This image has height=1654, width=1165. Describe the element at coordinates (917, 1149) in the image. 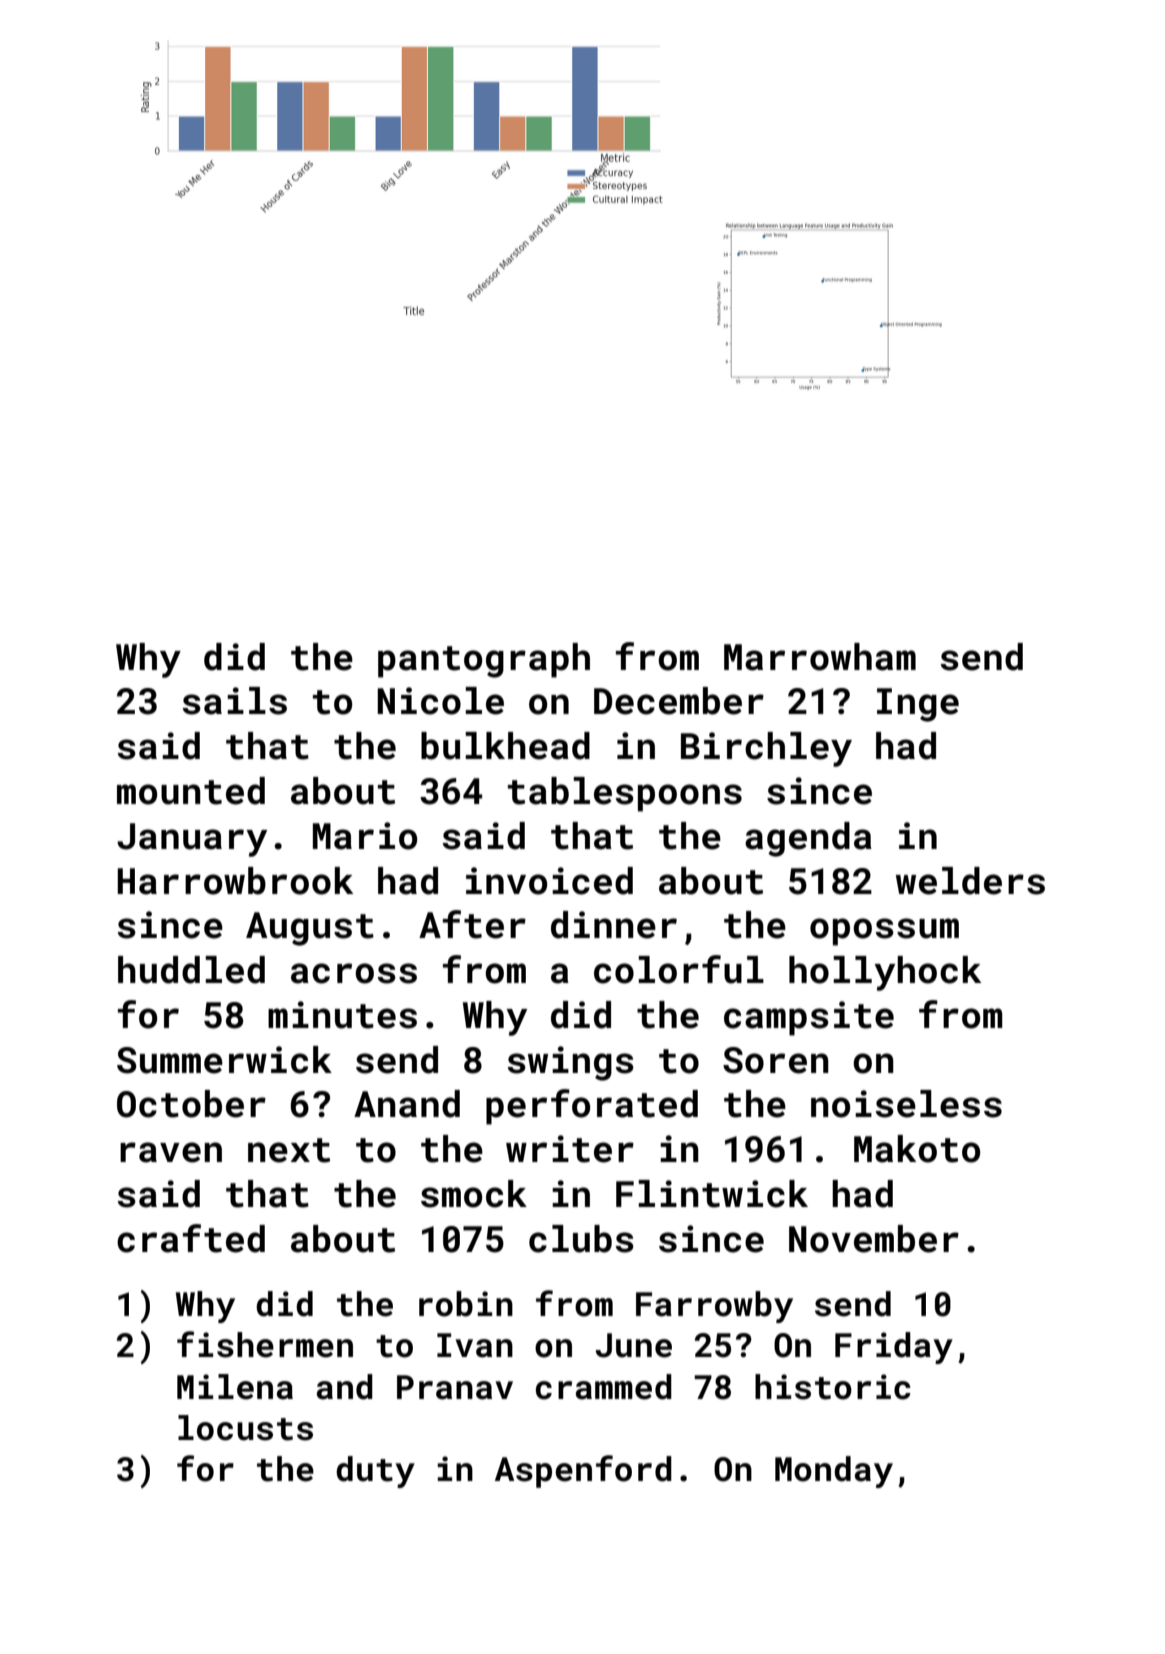

I see `Makoto` at that location.
